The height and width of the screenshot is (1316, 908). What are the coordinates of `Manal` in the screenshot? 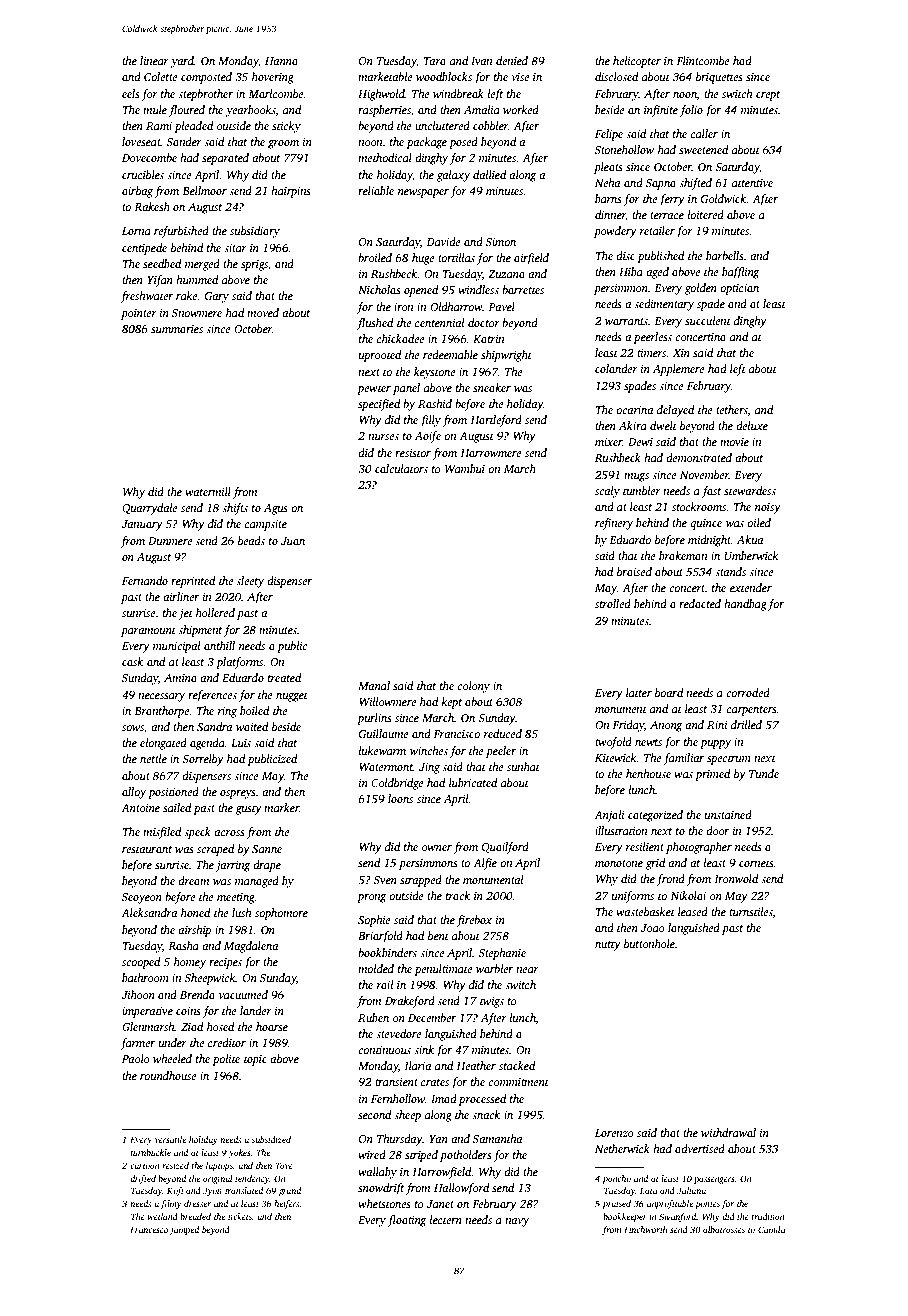 It's located at (374, 685).
